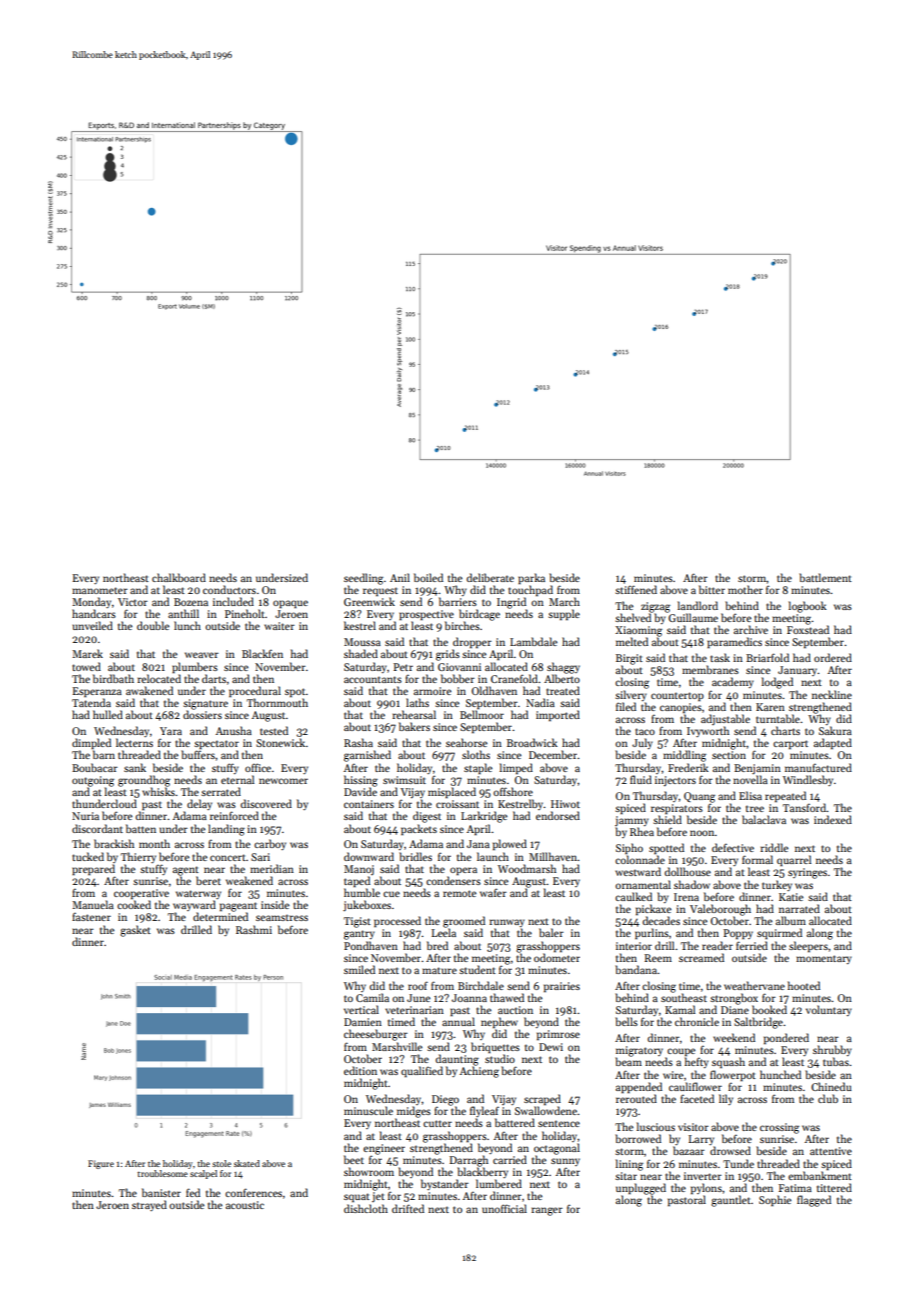 The image size is (924, 1308). What do you see at coordinates (135, 931) in the screenshot?
I see `gasket` at bounding box center [135, 931].
